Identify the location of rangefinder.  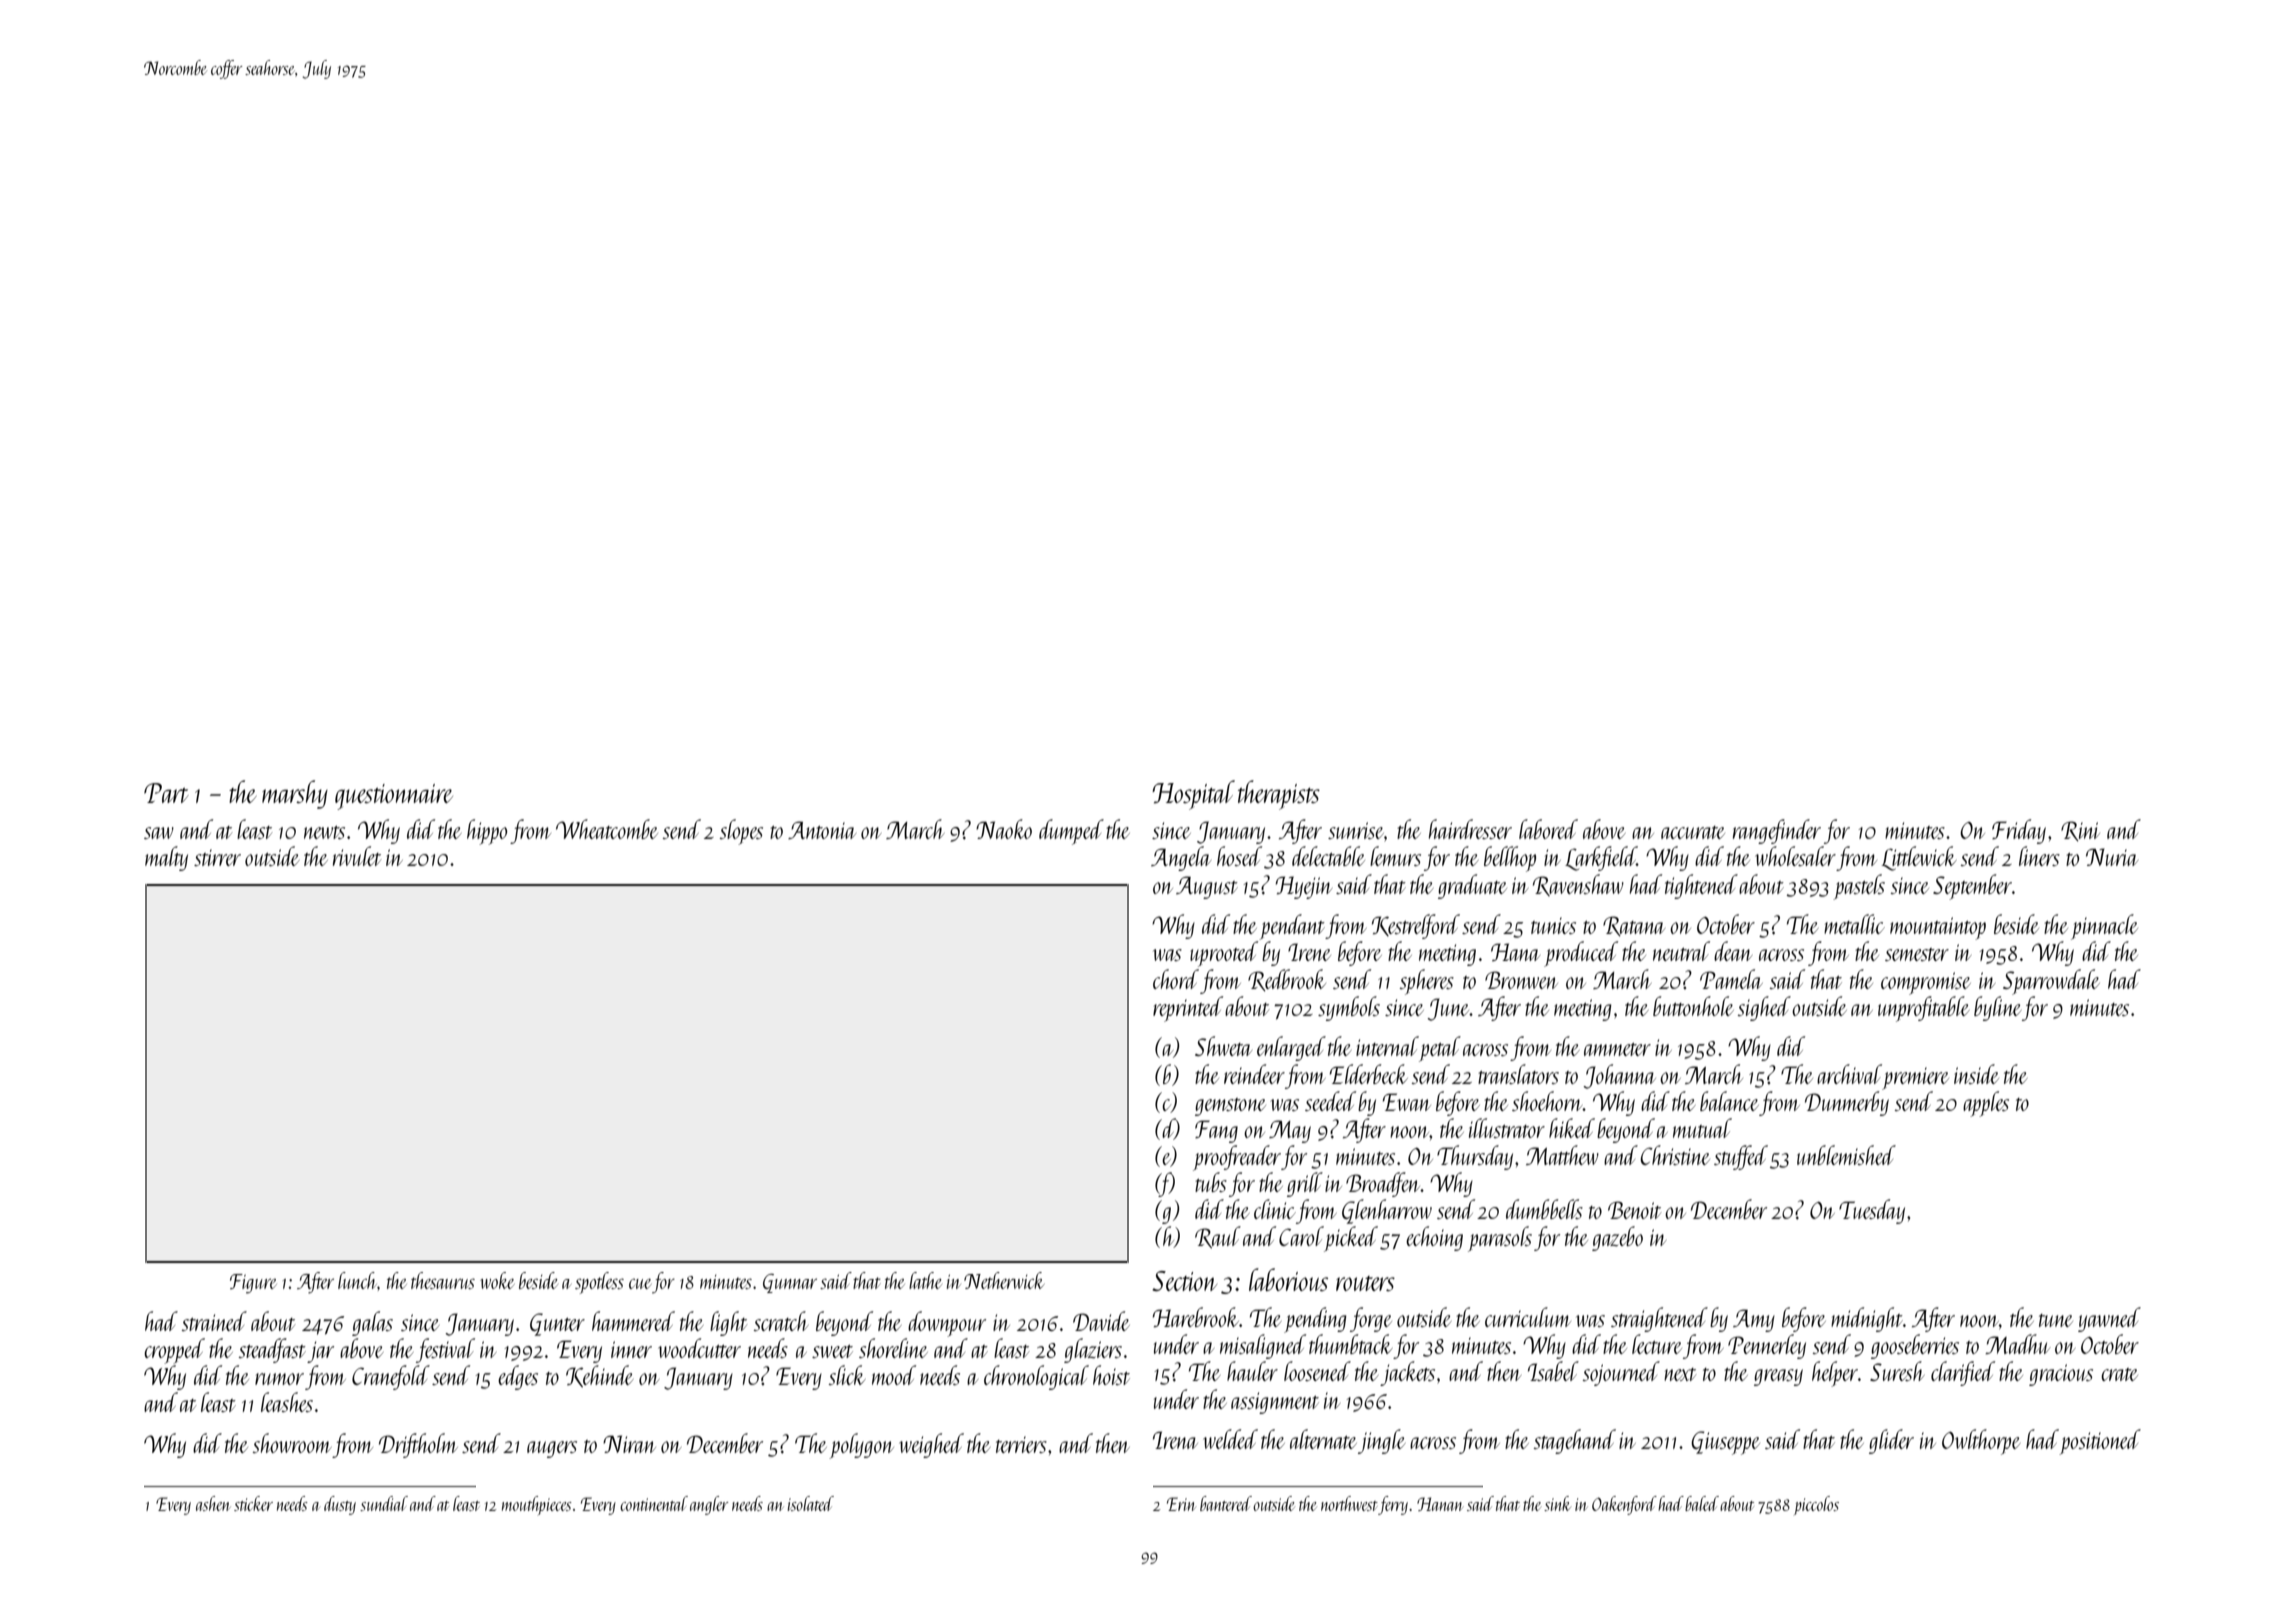
(1777, 831).
